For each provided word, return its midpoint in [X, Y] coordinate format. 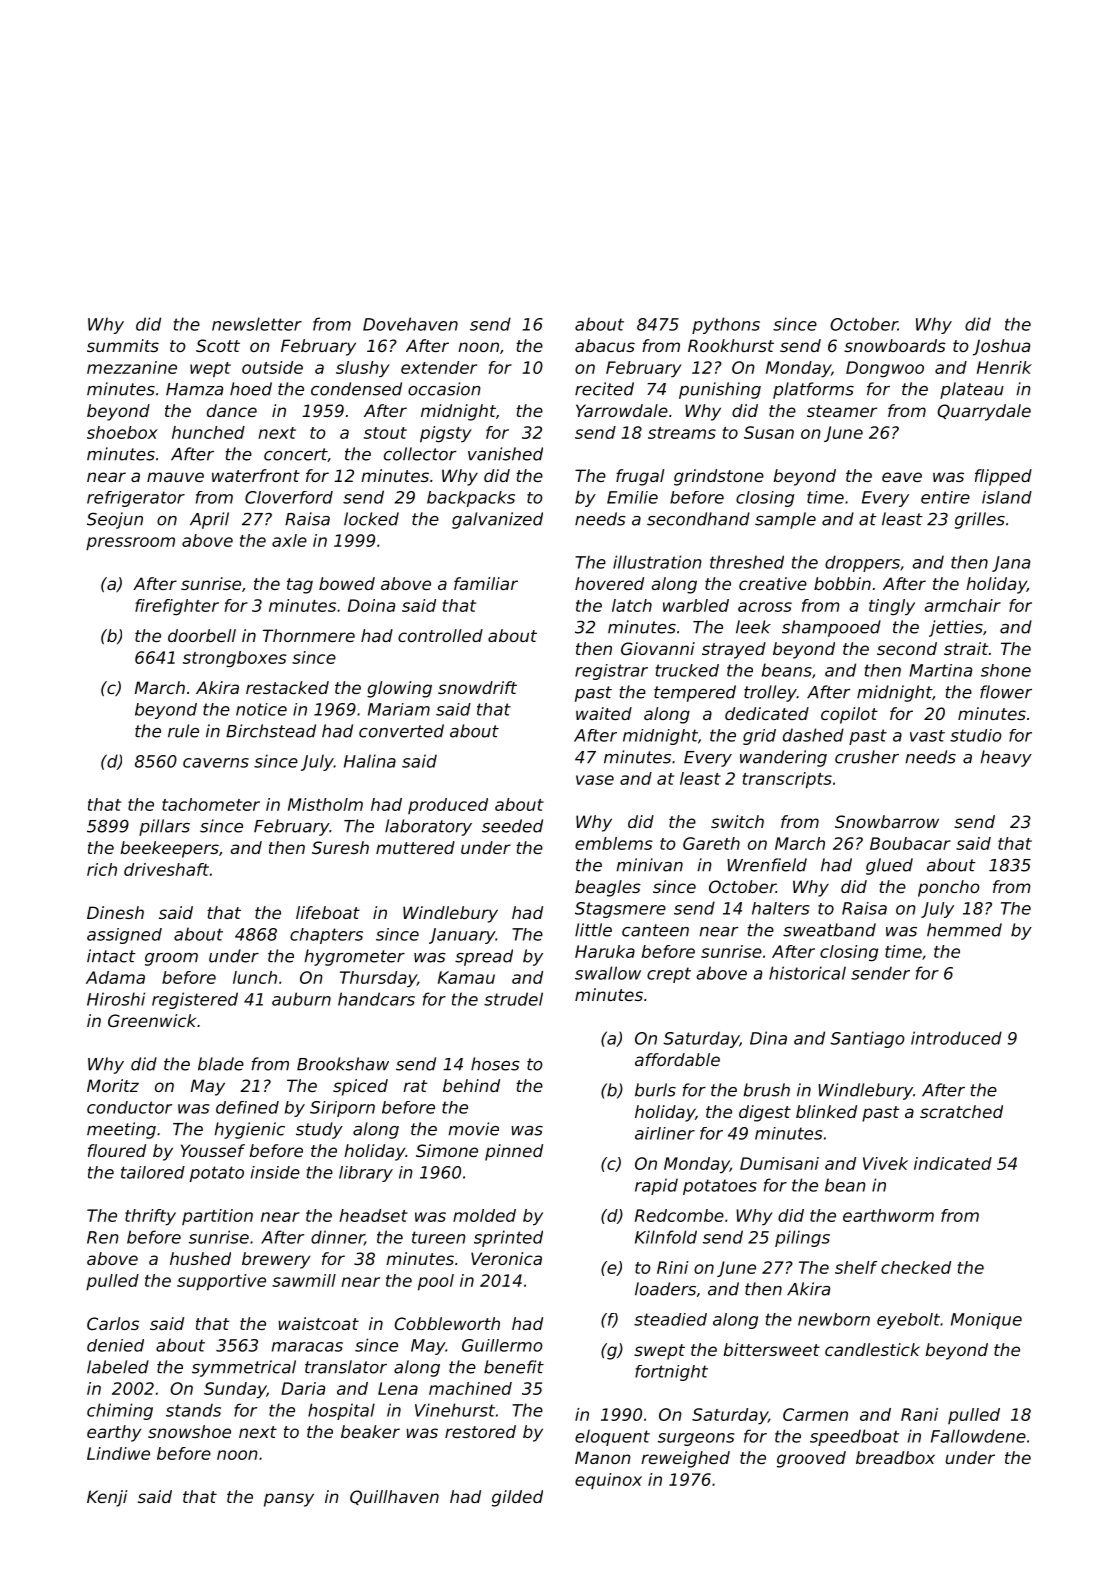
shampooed [831, 628]
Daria [303, 1388]
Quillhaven [394, 1497]
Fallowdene [978, 1436]
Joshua [1001, 347]
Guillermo [502, 1345]
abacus [605, 345]
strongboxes [235, 659]
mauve [175, 477]
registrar [611, 672]
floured [117, 1150]
